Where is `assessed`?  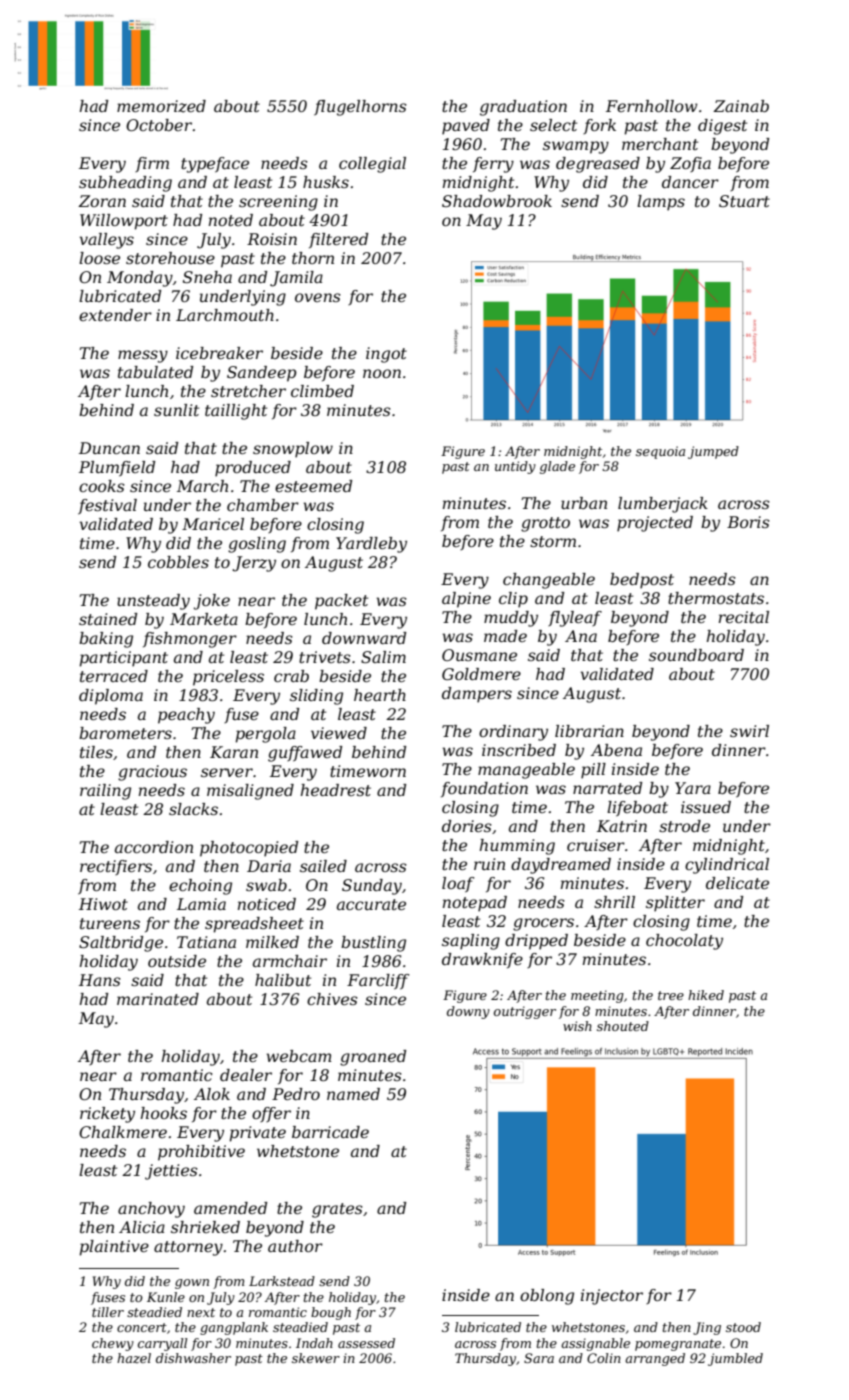
assessed is located at coordinates (366, 1343).
